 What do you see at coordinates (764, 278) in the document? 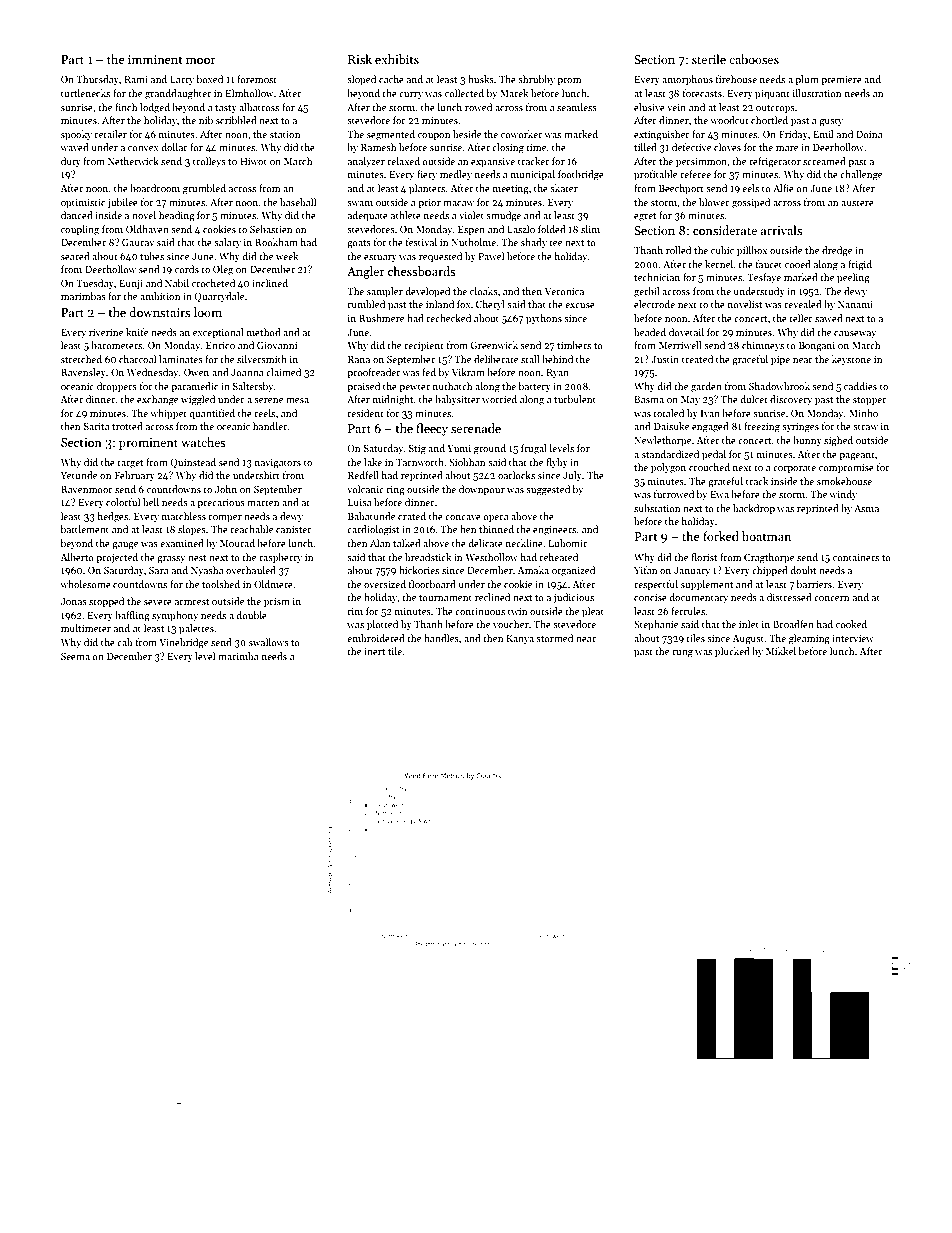
I see `Tesfaye` at bounding box center [764, 278].
